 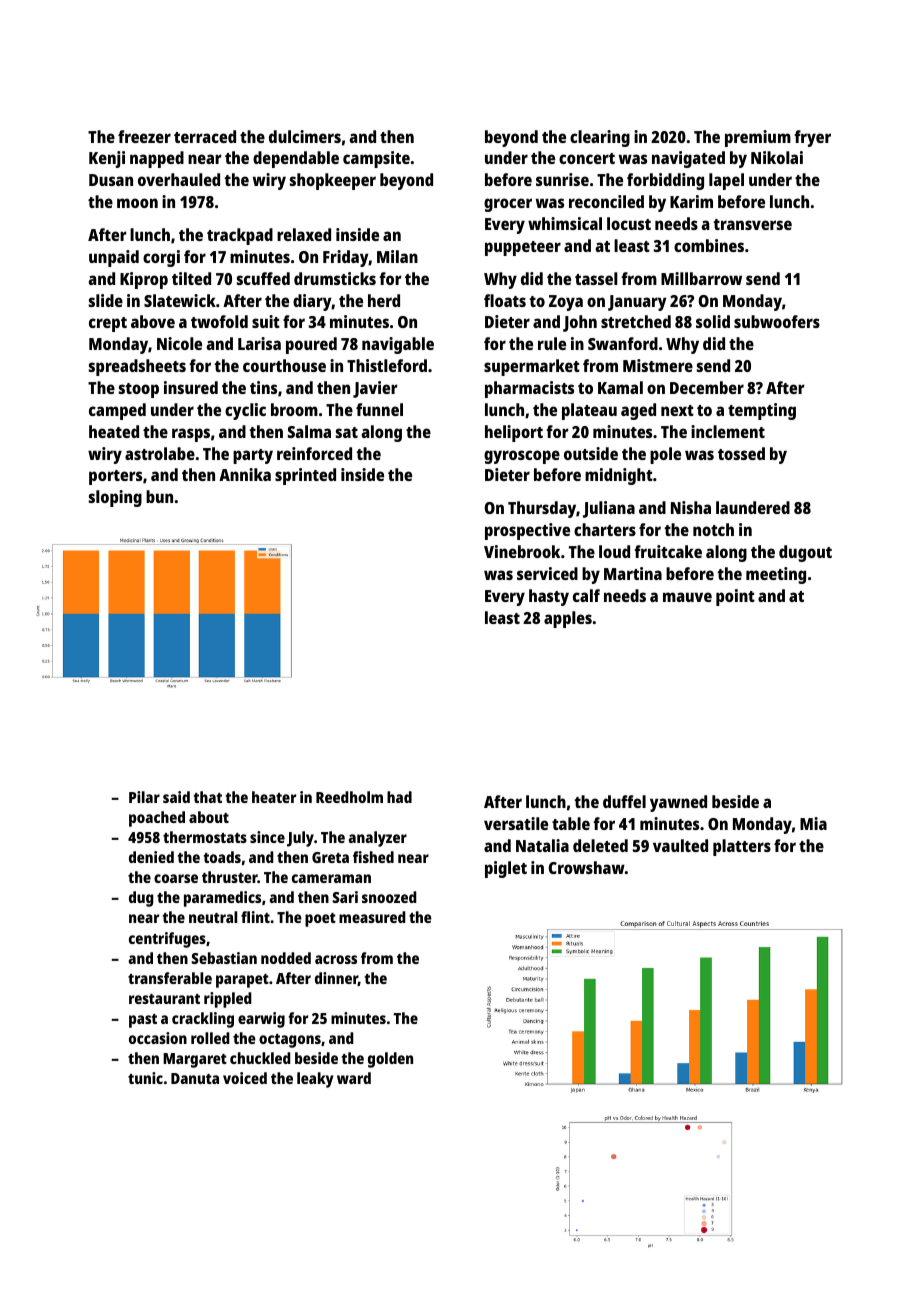 What do you see at coordinates (609, 509) in the document?
I see `Juliana` at bounding box center [609, 509].
